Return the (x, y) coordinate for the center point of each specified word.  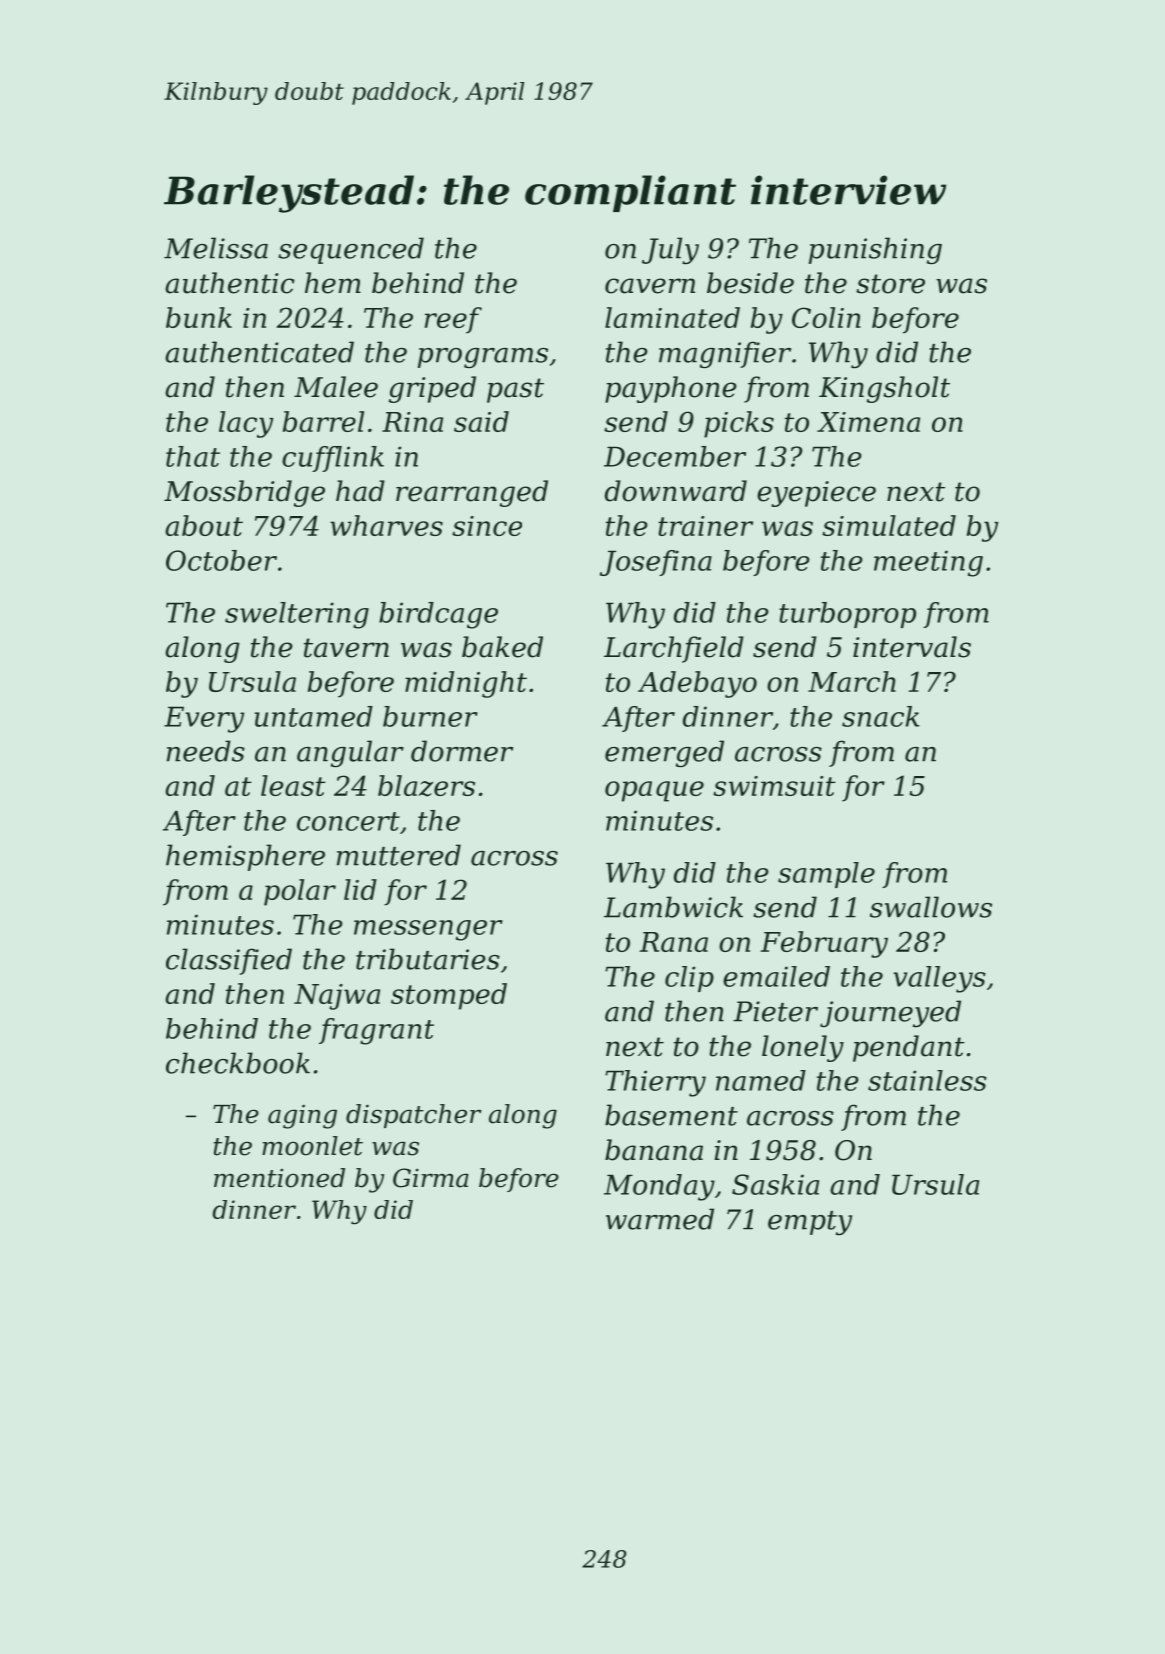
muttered (399, 855)
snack (880, 716)
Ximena (868, 422)
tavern (346, 648)
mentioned (279, 1178)
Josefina (656, 563)
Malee (336, 387)
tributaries (428, 959)
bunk (199, 317)
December (675, 456)
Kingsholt (884, 389)
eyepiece (816, 494)
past (515, 390)
